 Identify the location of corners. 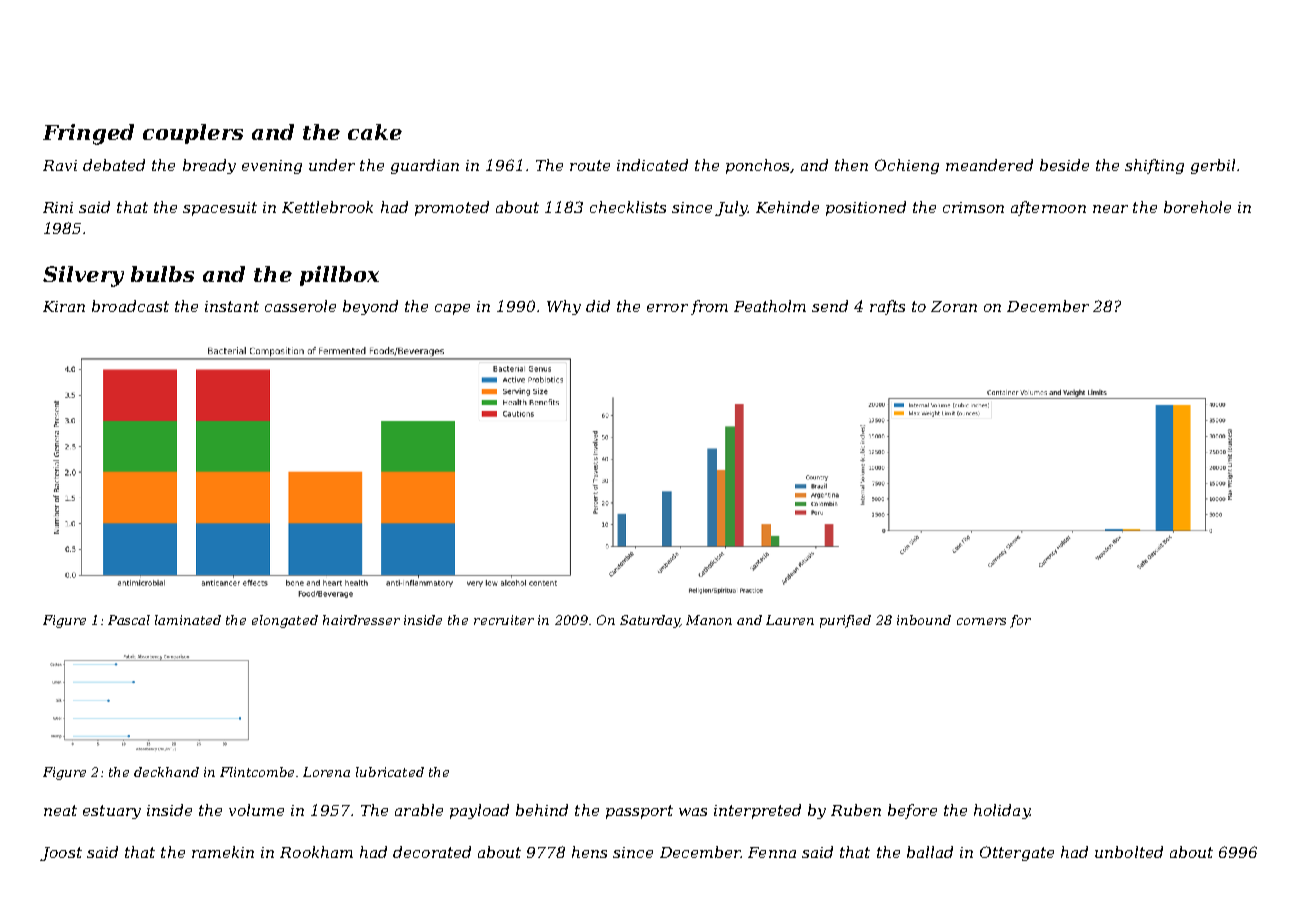
(981, 621).
